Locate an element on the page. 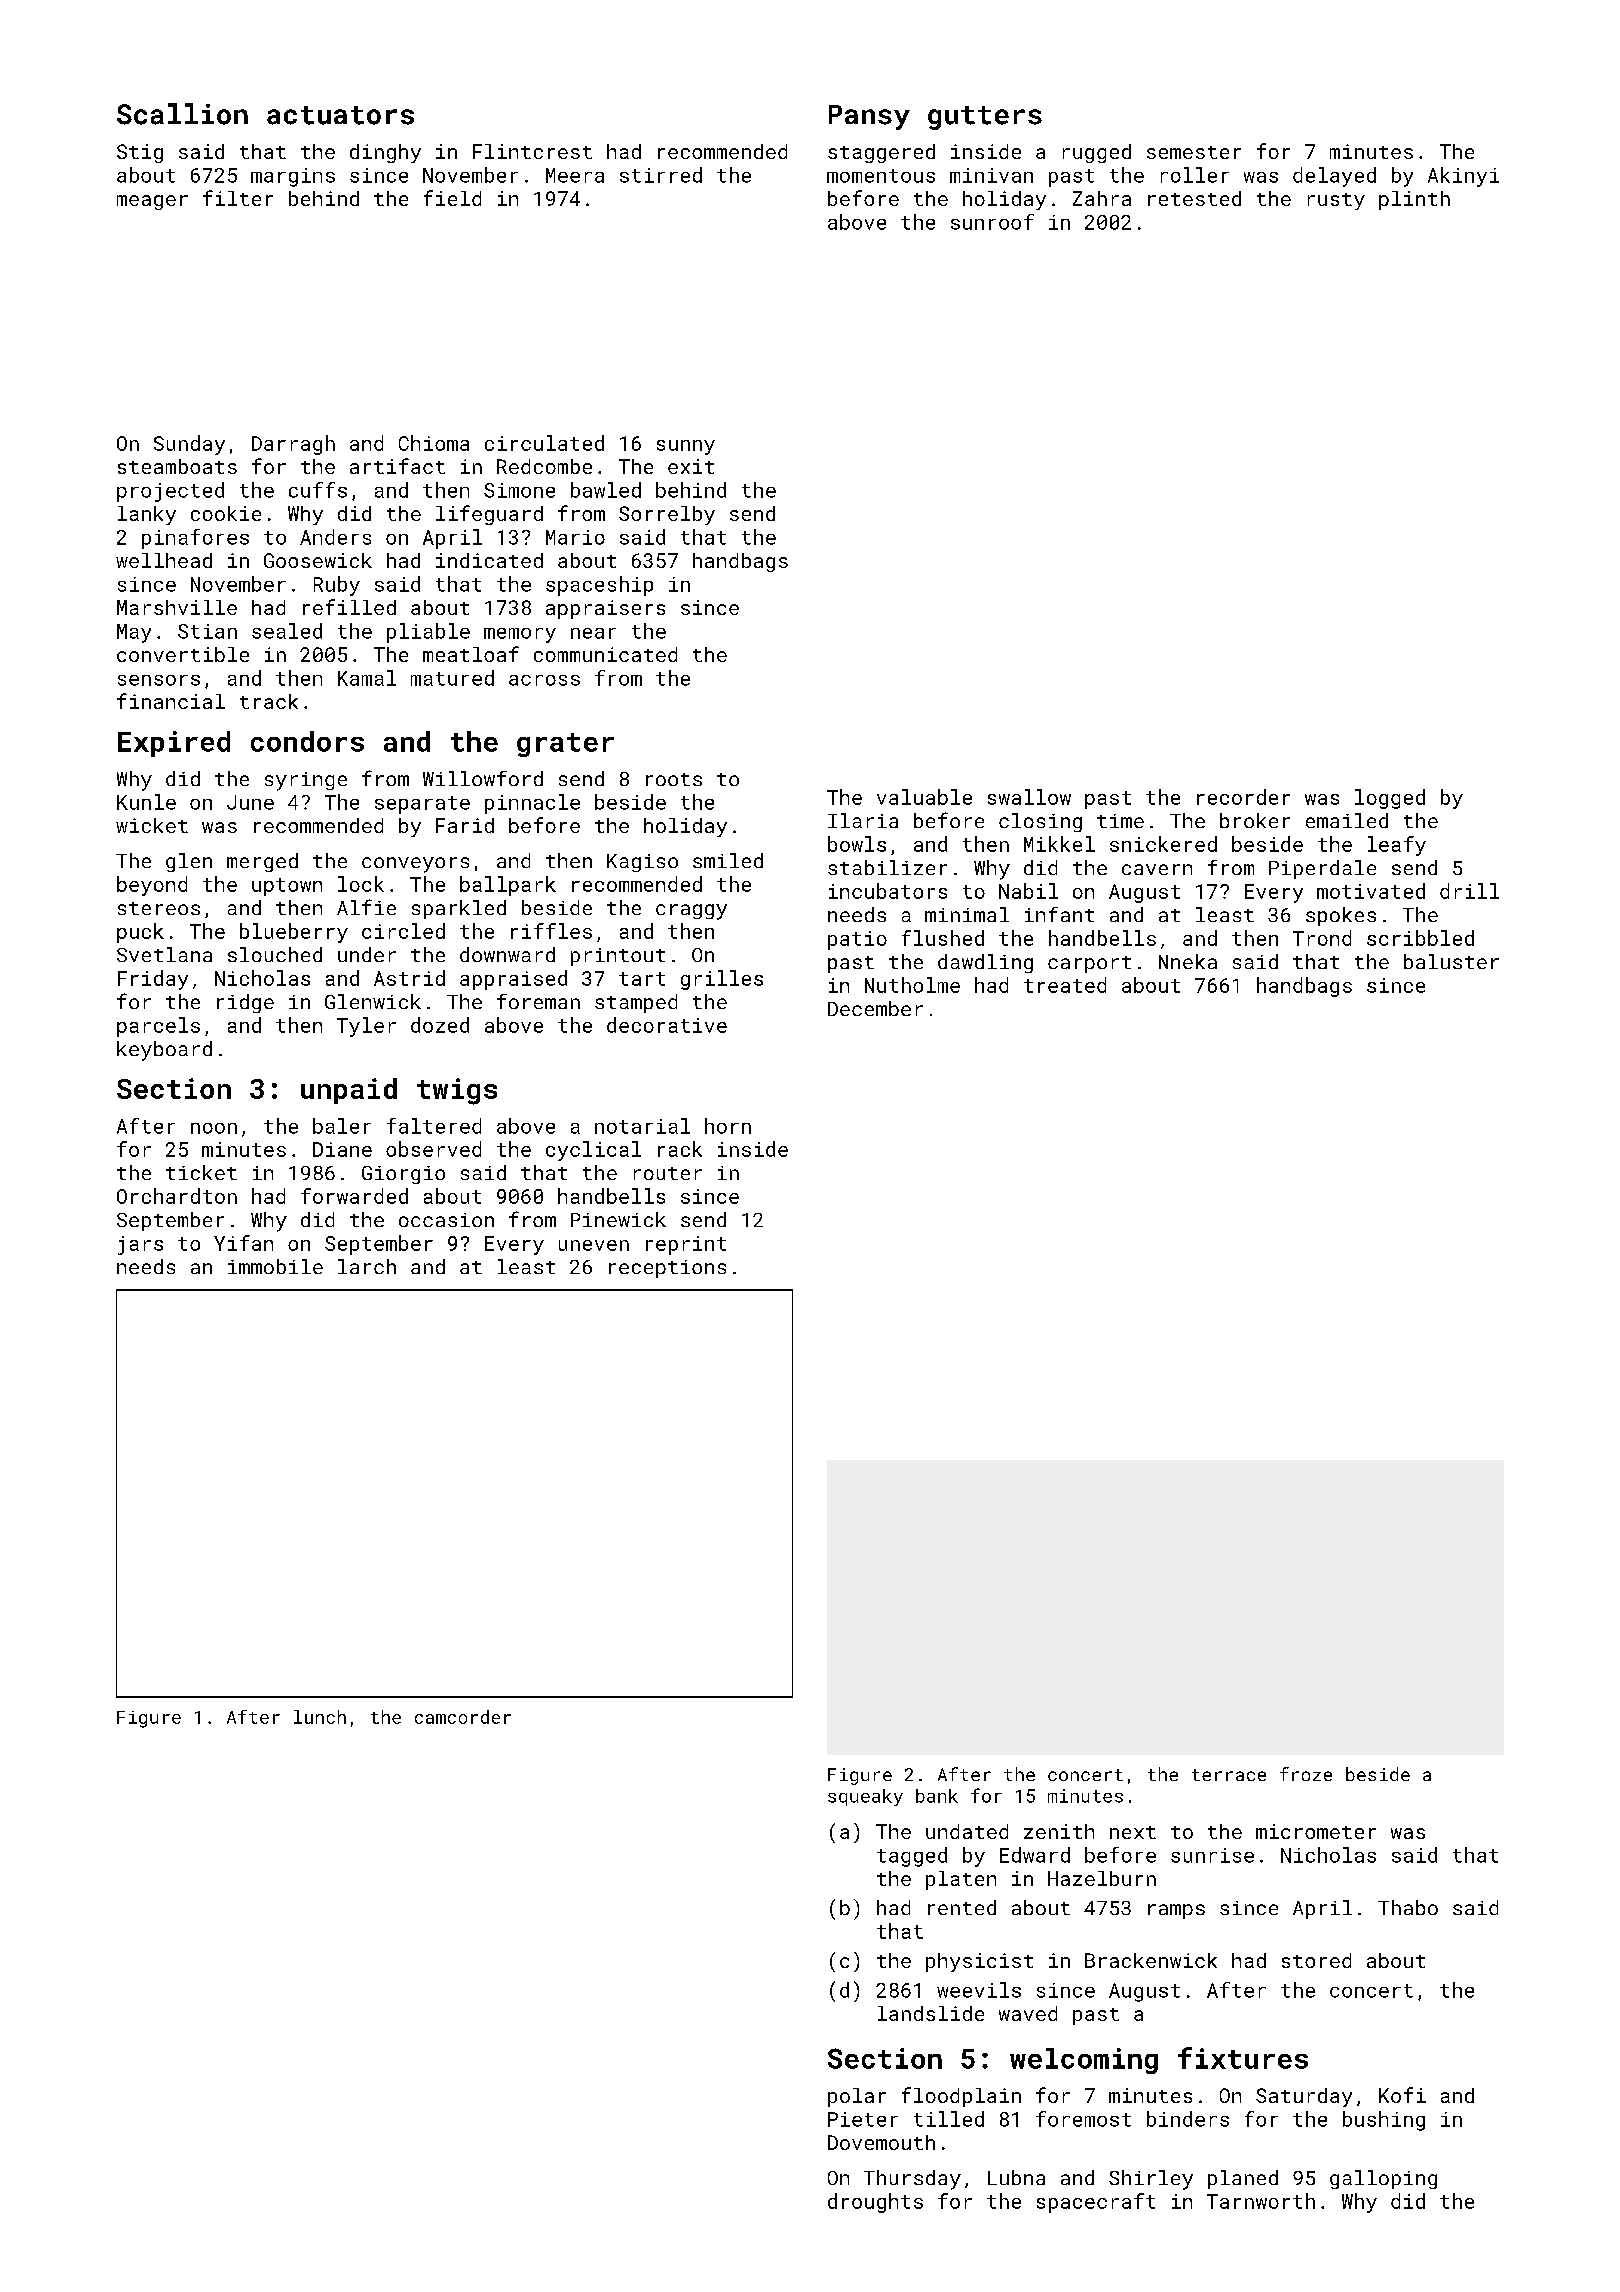  Kofi is located at coordinates (1402, 2095).
